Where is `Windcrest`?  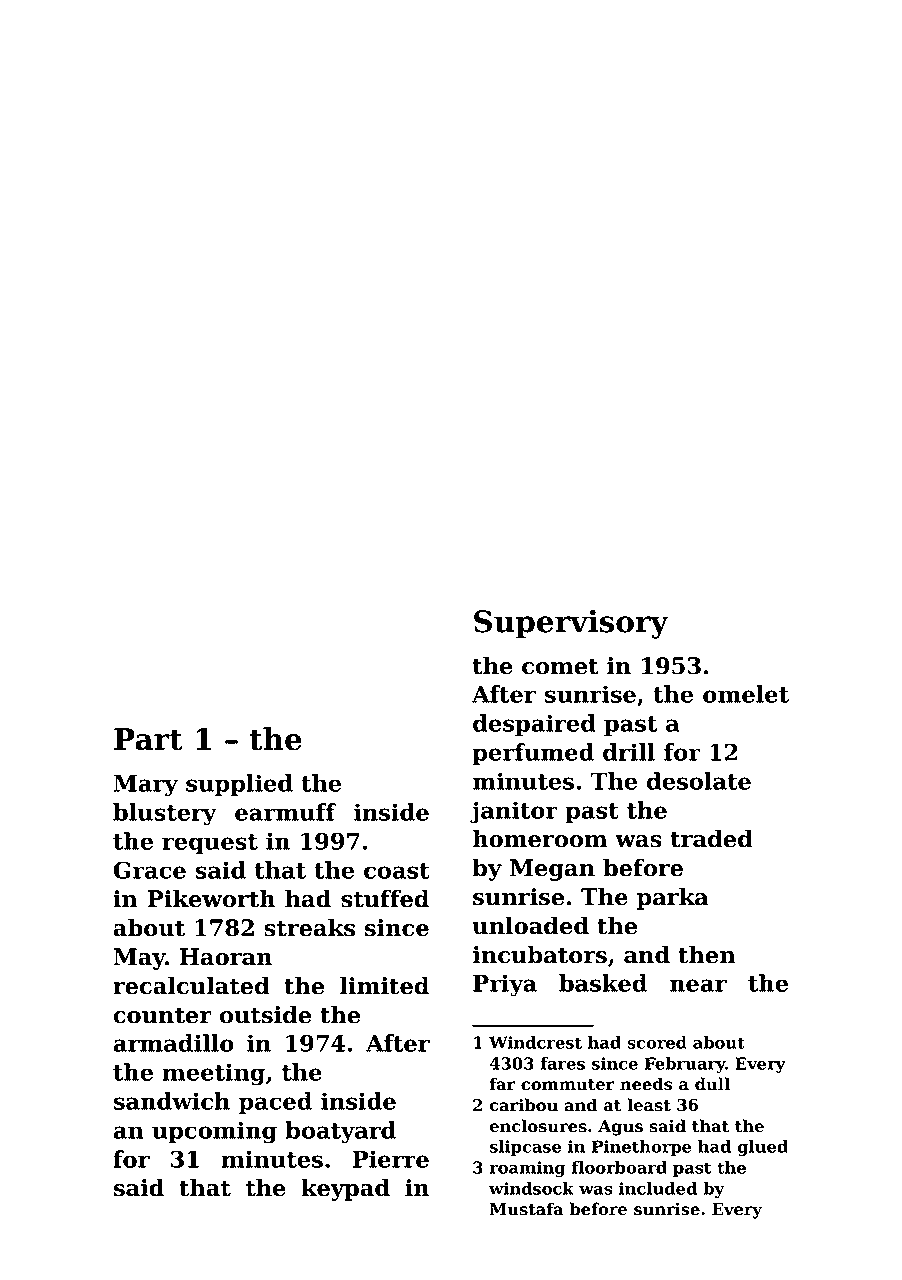
Windcrest is located at coordinates (535, 1042).
